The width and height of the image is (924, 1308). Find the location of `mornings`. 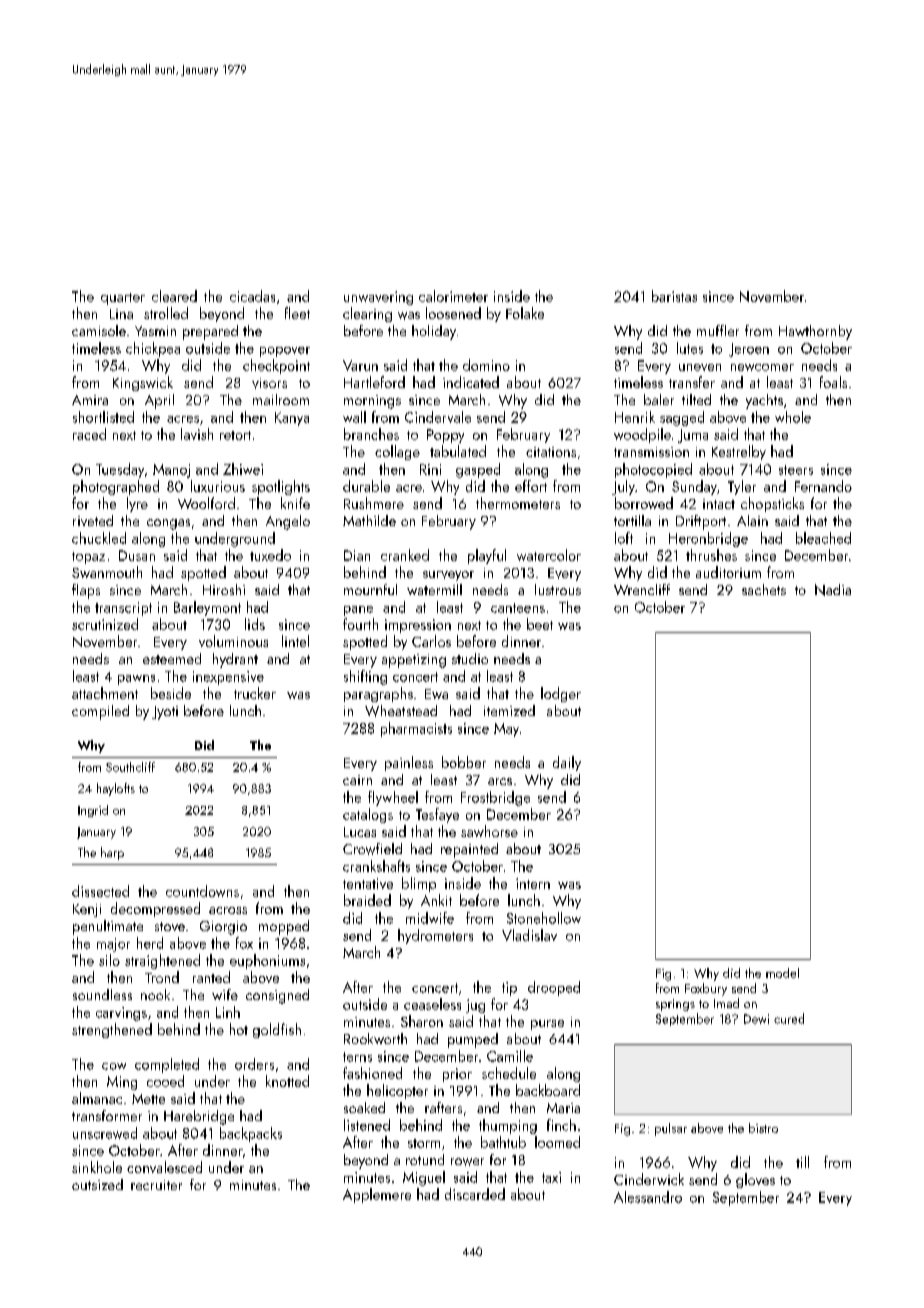

mornings is located at coordinates (372, 402).
